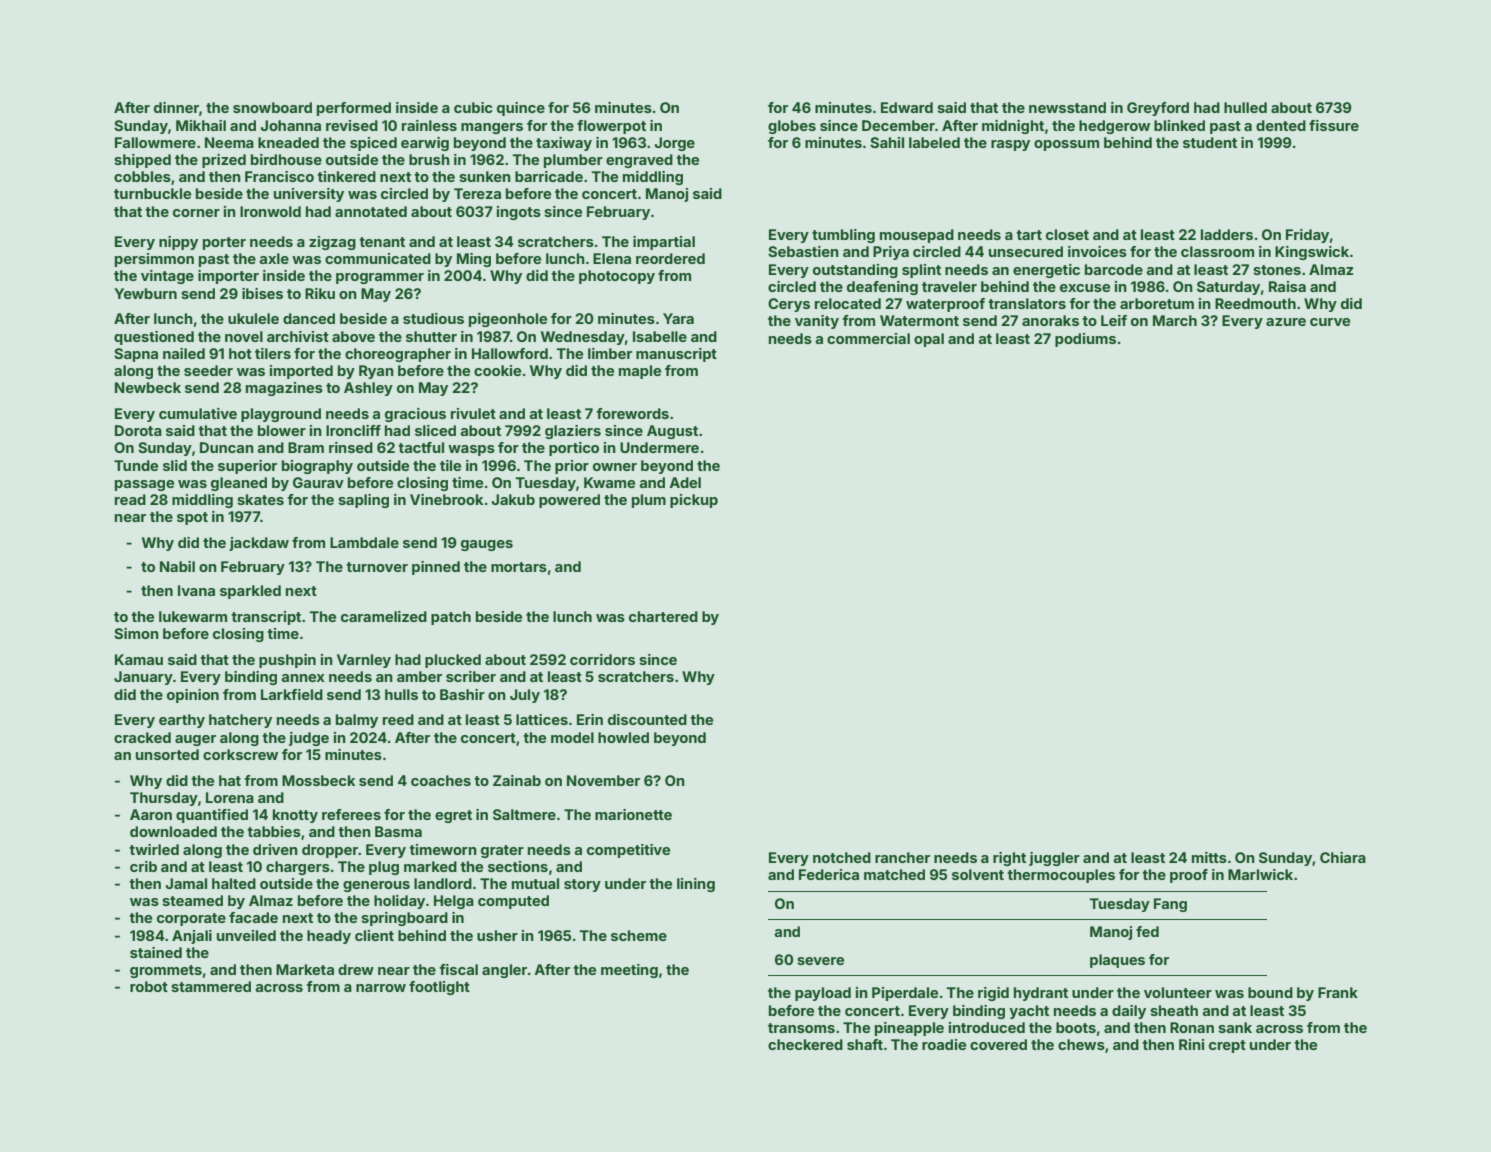 This screenshot has width=1491, height=1152. I want to click on student, so click(1210, 142).
